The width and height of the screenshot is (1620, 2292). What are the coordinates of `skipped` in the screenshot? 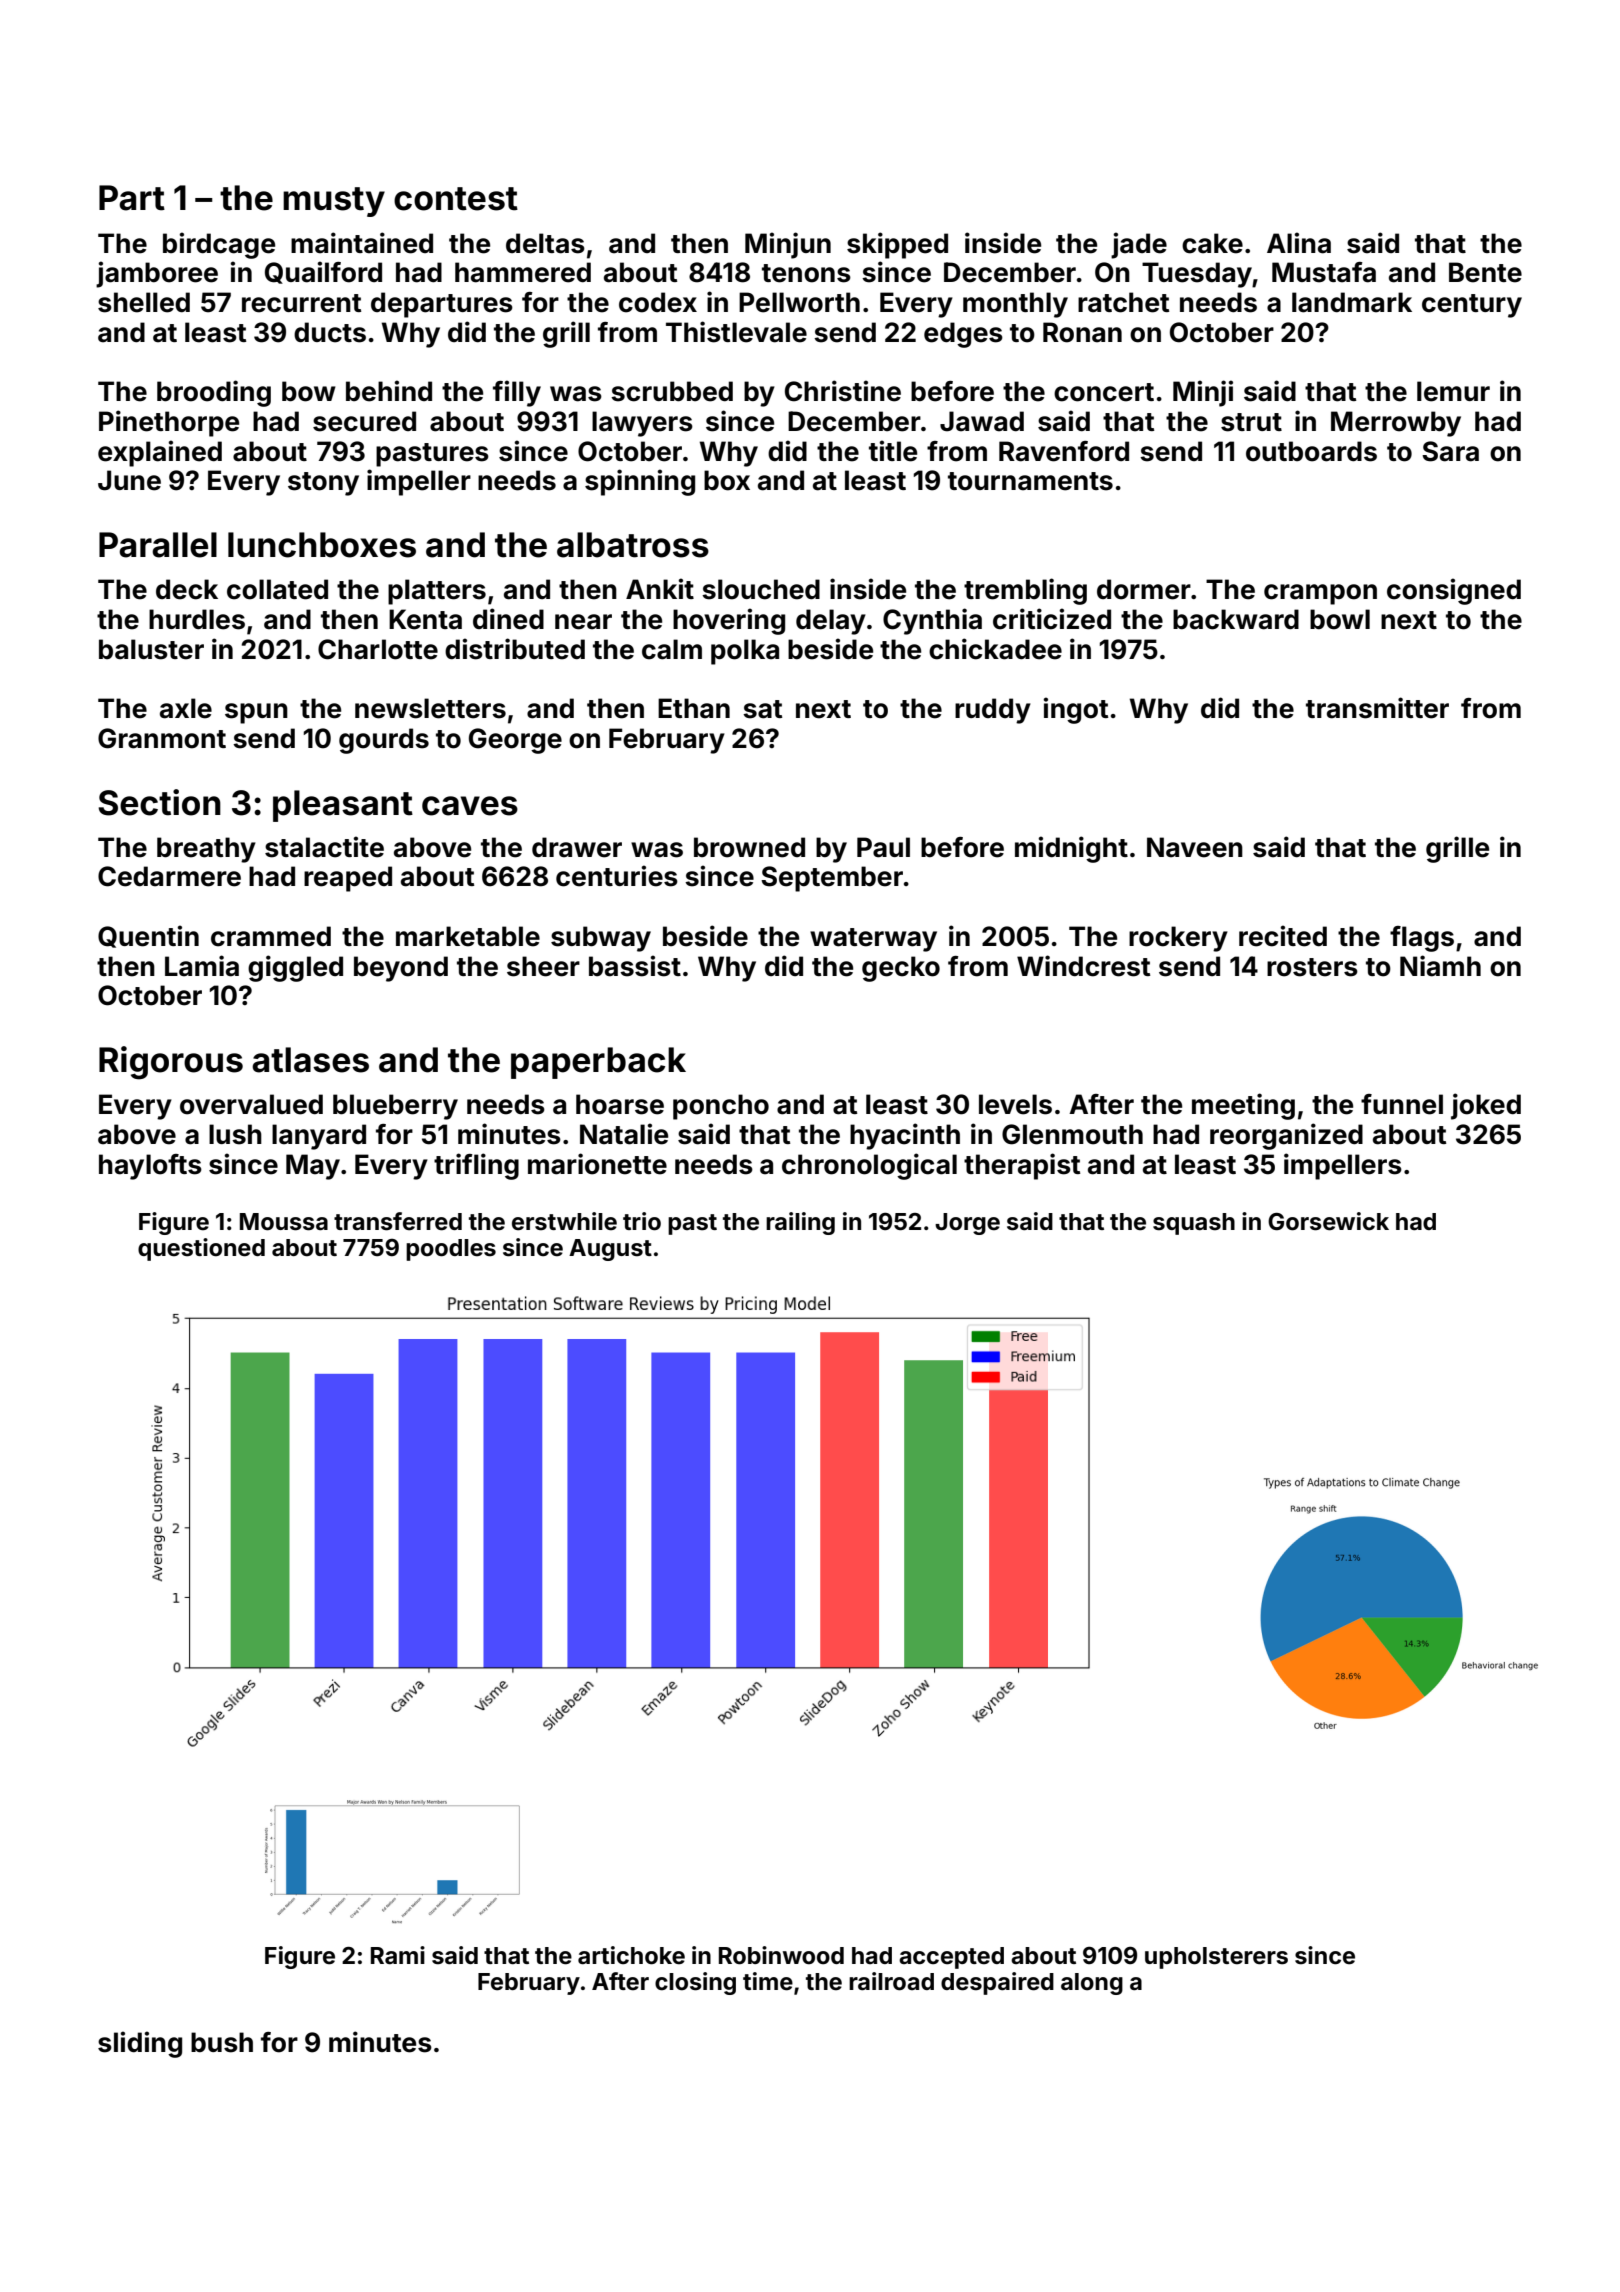 It's located at (897, 245).
